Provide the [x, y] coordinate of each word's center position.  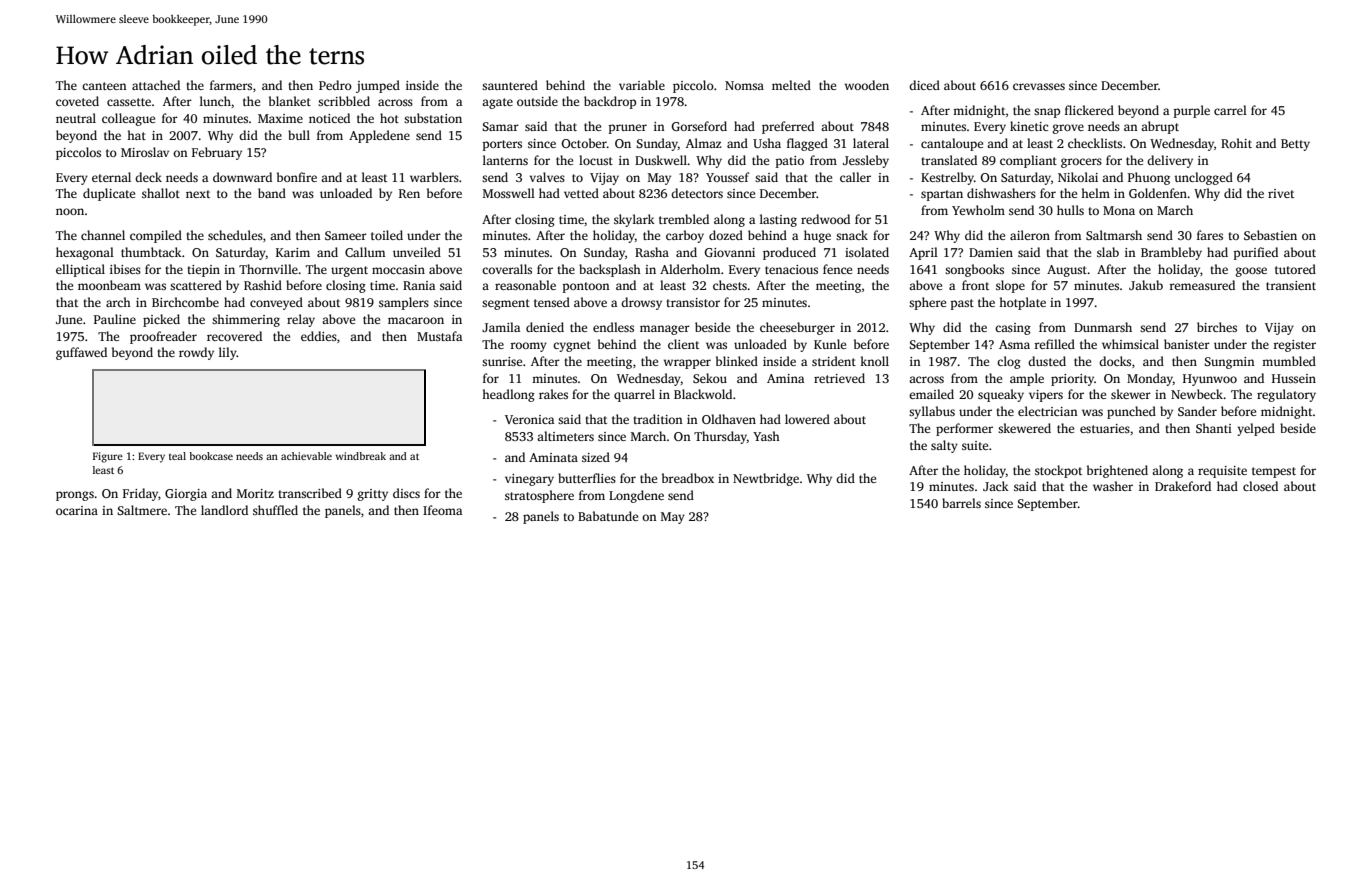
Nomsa [744, 85]
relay [301, 320]
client [683, 344]
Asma [1014, 344]
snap [1047, 113]
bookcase [211, 456]
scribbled [344, 101]
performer [964, 429]
